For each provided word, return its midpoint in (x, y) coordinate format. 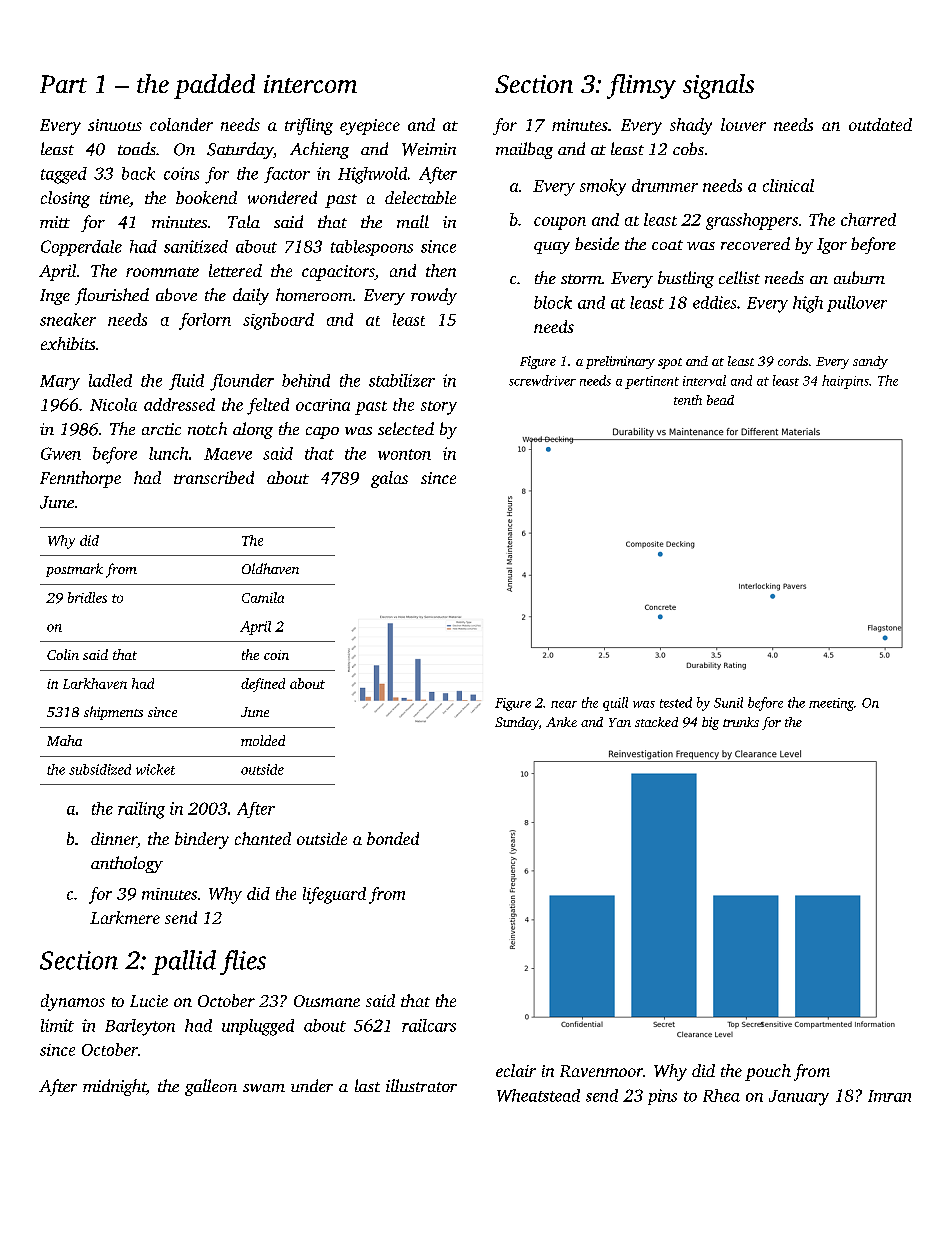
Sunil (728, 702)
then (441, 270)
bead (720, 400)
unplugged (258, 1027)
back (138, 173)
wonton (404, 454)
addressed (179, 404)
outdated (880, 124)
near (564, 704)
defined (263, 685)
